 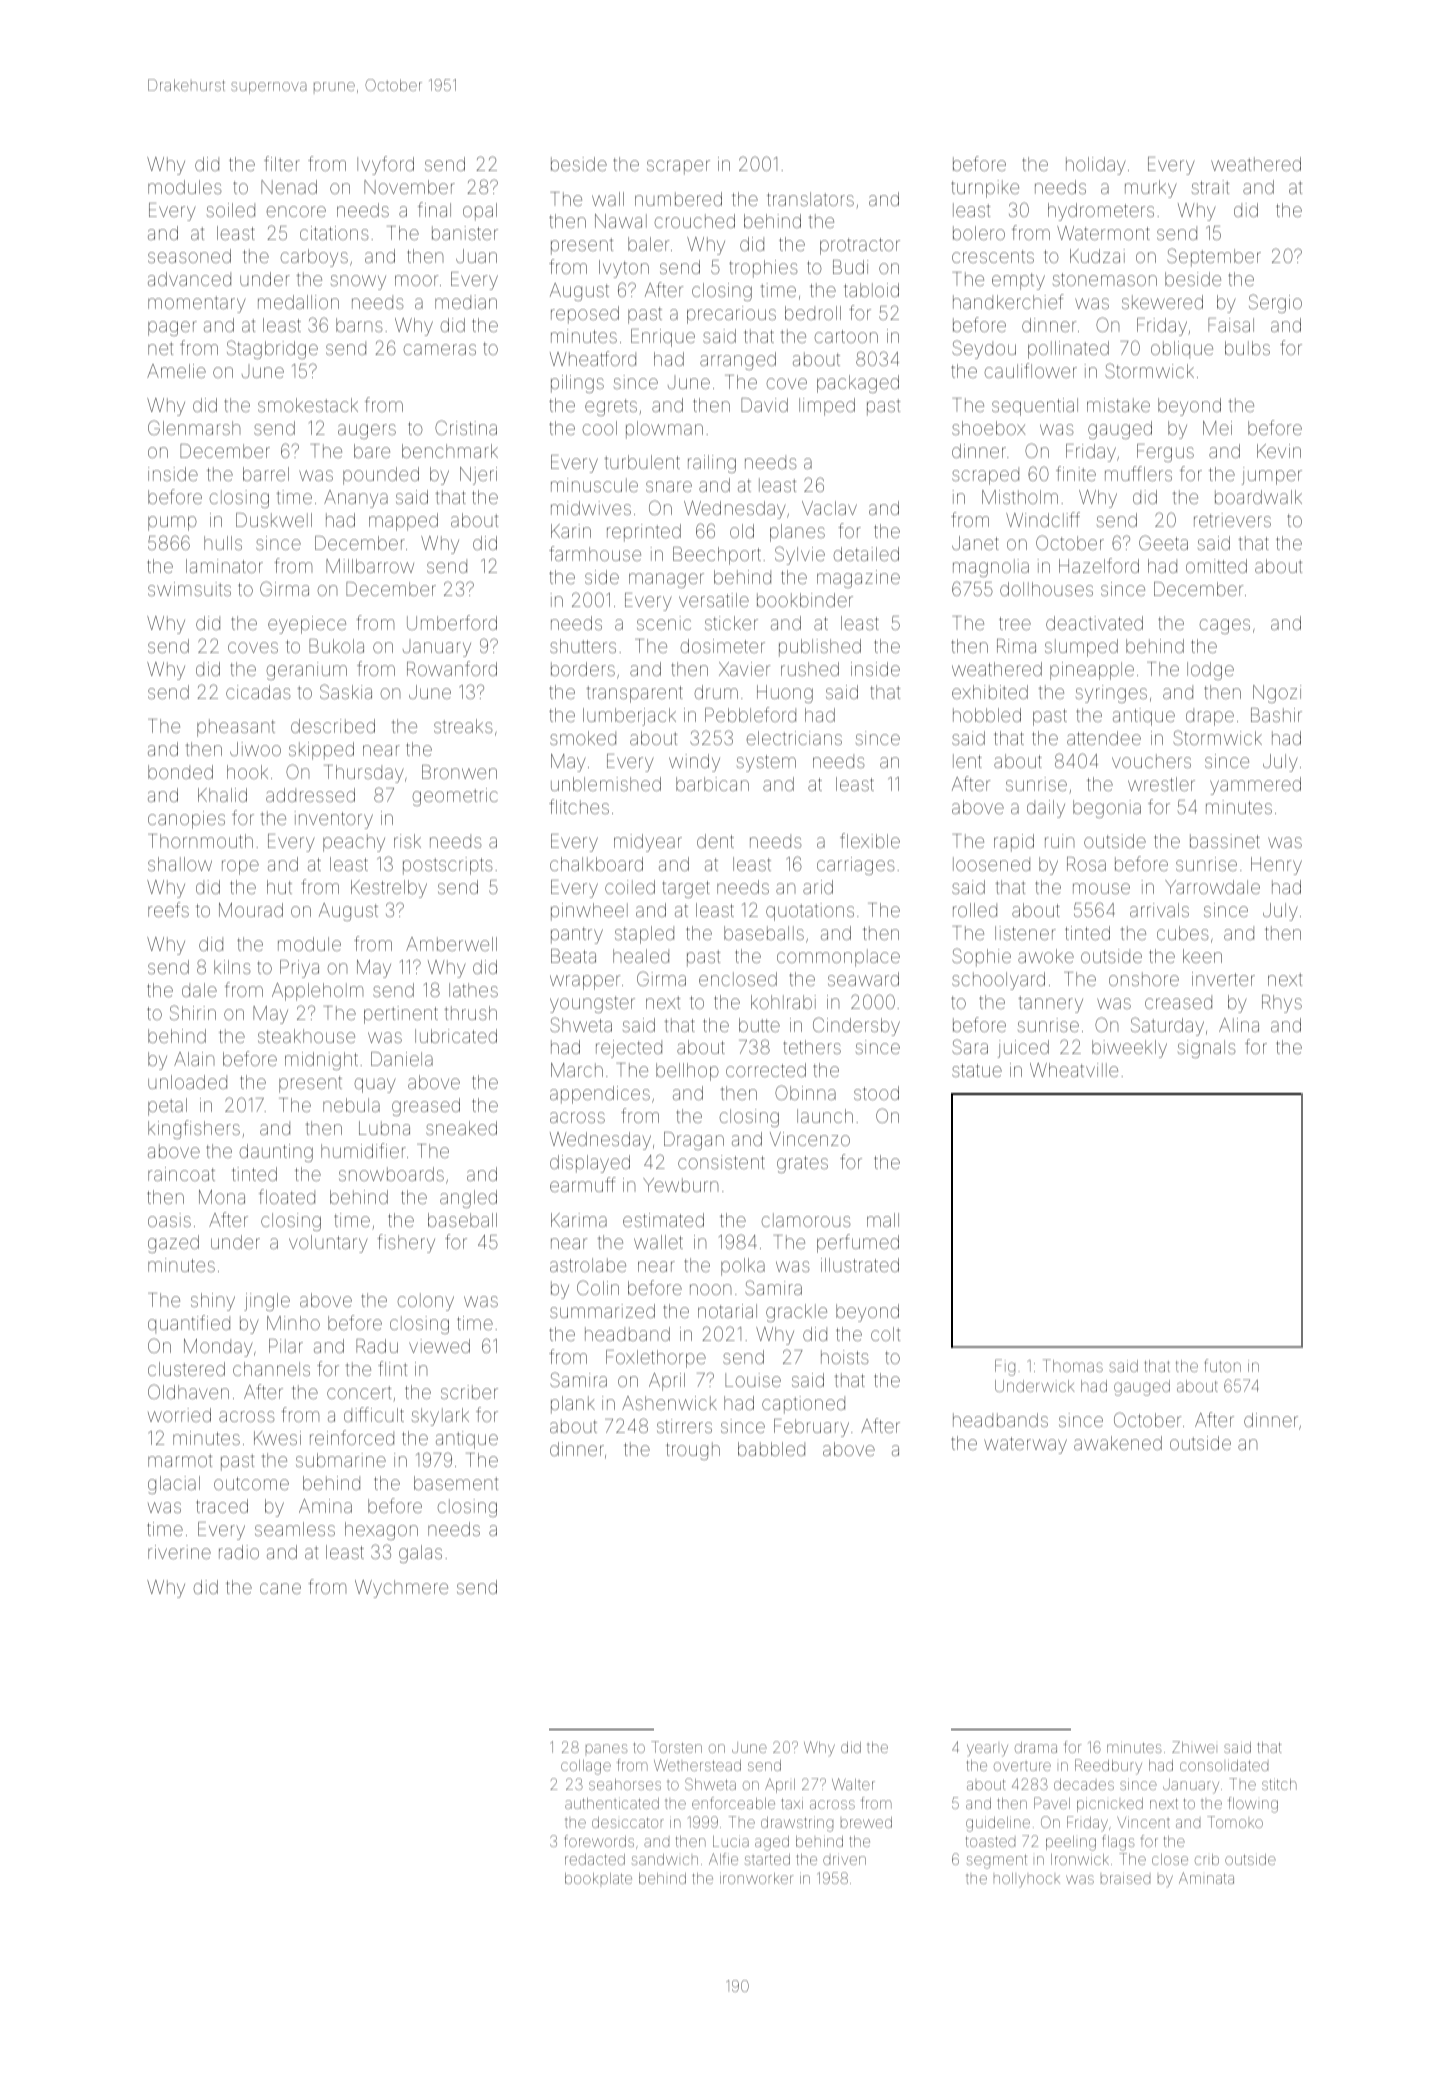 I want to click on translators, so click(x=810, y=199).
